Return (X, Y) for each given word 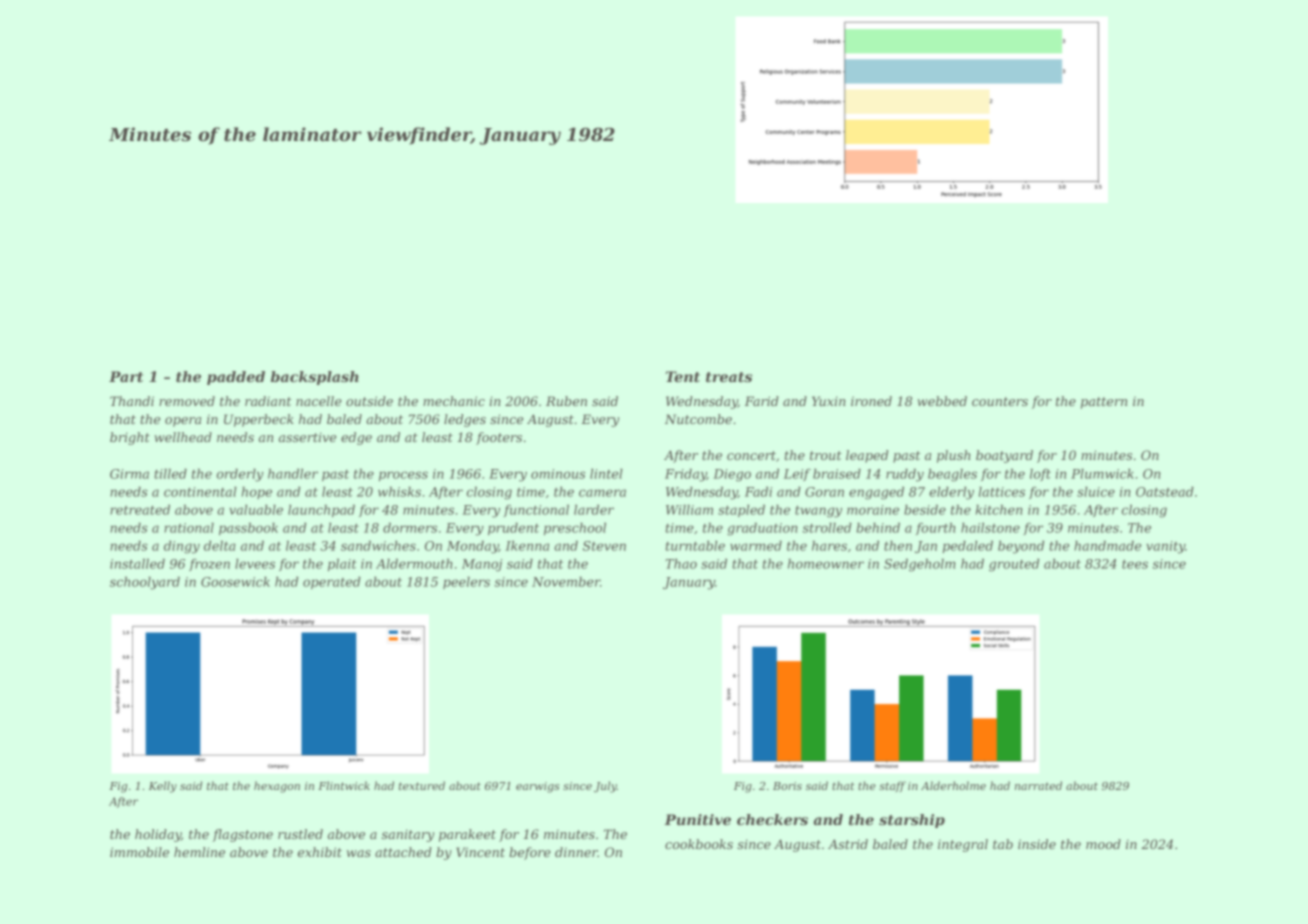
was (359, 853)
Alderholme (953, 785)
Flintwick (344, 785)
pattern (1104, 403)
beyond (1021, 547)
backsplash (315, 378)
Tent (683, 376)
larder (594, 510)
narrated (1038, 785)
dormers (410, 528)
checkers (772, 819)
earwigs (537, 787)
